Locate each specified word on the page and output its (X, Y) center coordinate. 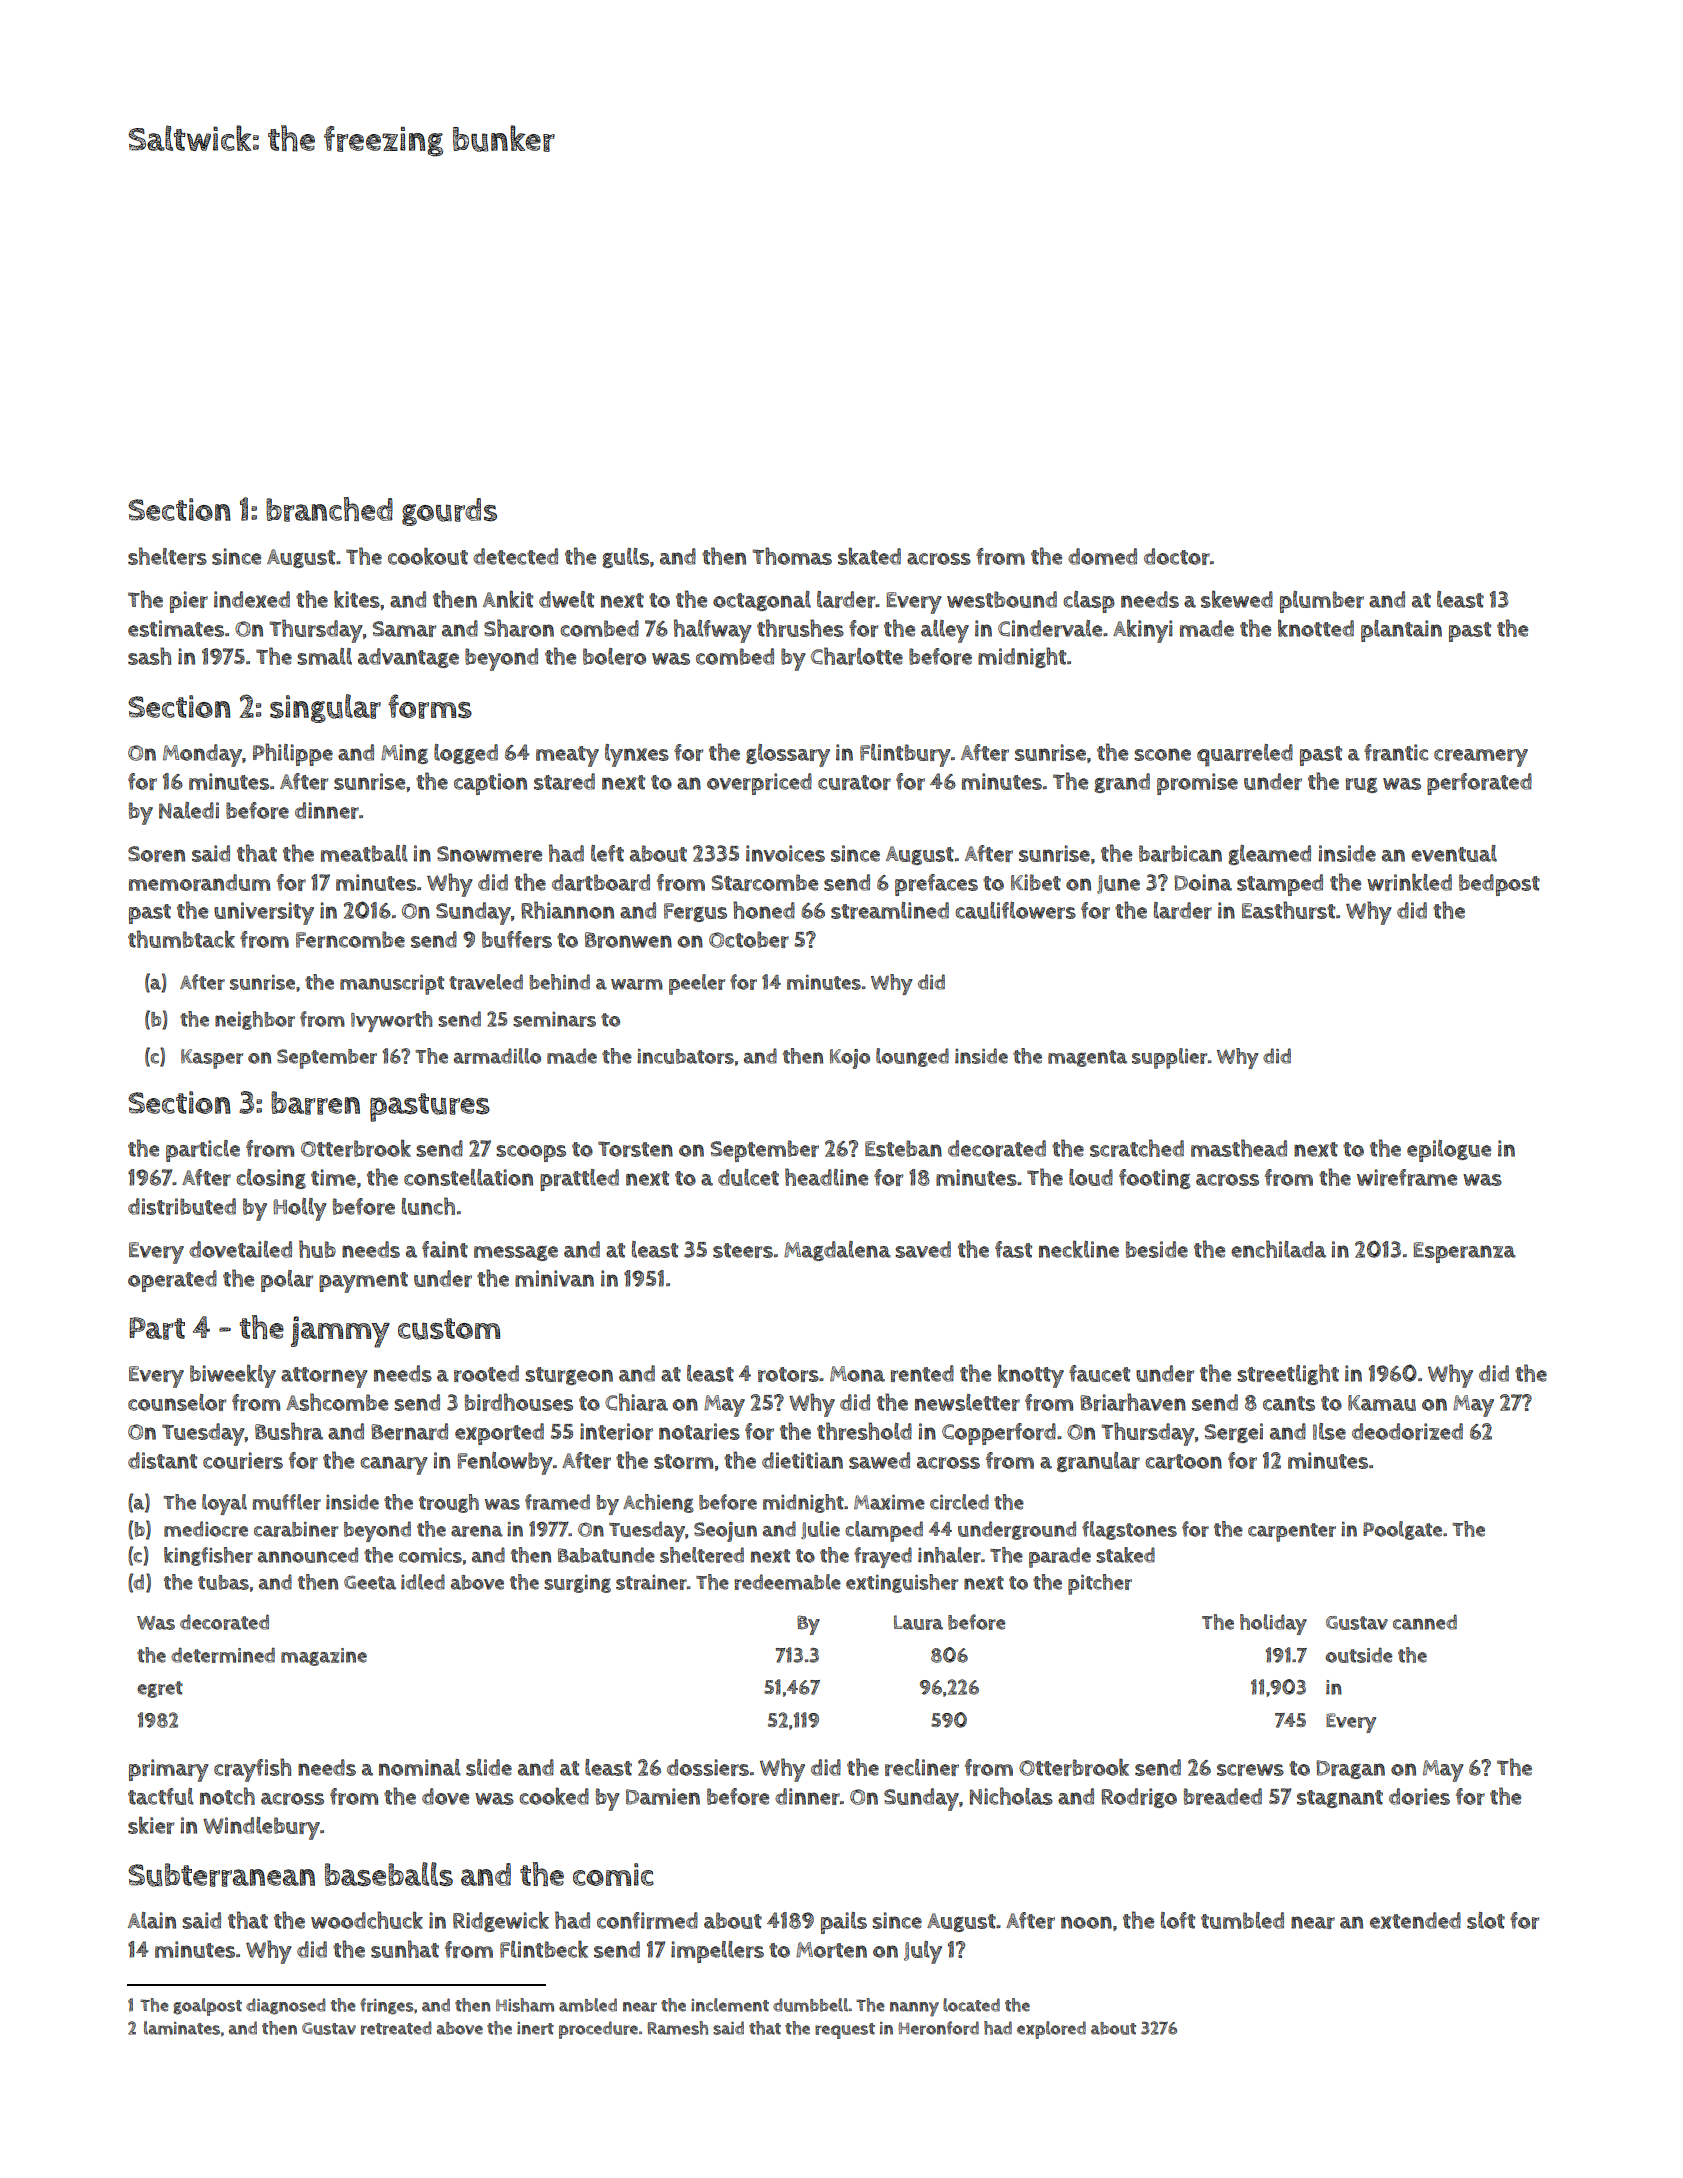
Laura (918, 1622)
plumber (1322, 602)
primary (169, 1770)
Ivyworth (392, 1021)
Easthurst (1288, 910)
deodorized (1407, 1431)
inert (535, 2028)
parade (1060, 1557)
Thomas (792, 556)
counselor (177, 1402)
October (749, 939)
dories (1419, 1796)
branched (329, 509)
